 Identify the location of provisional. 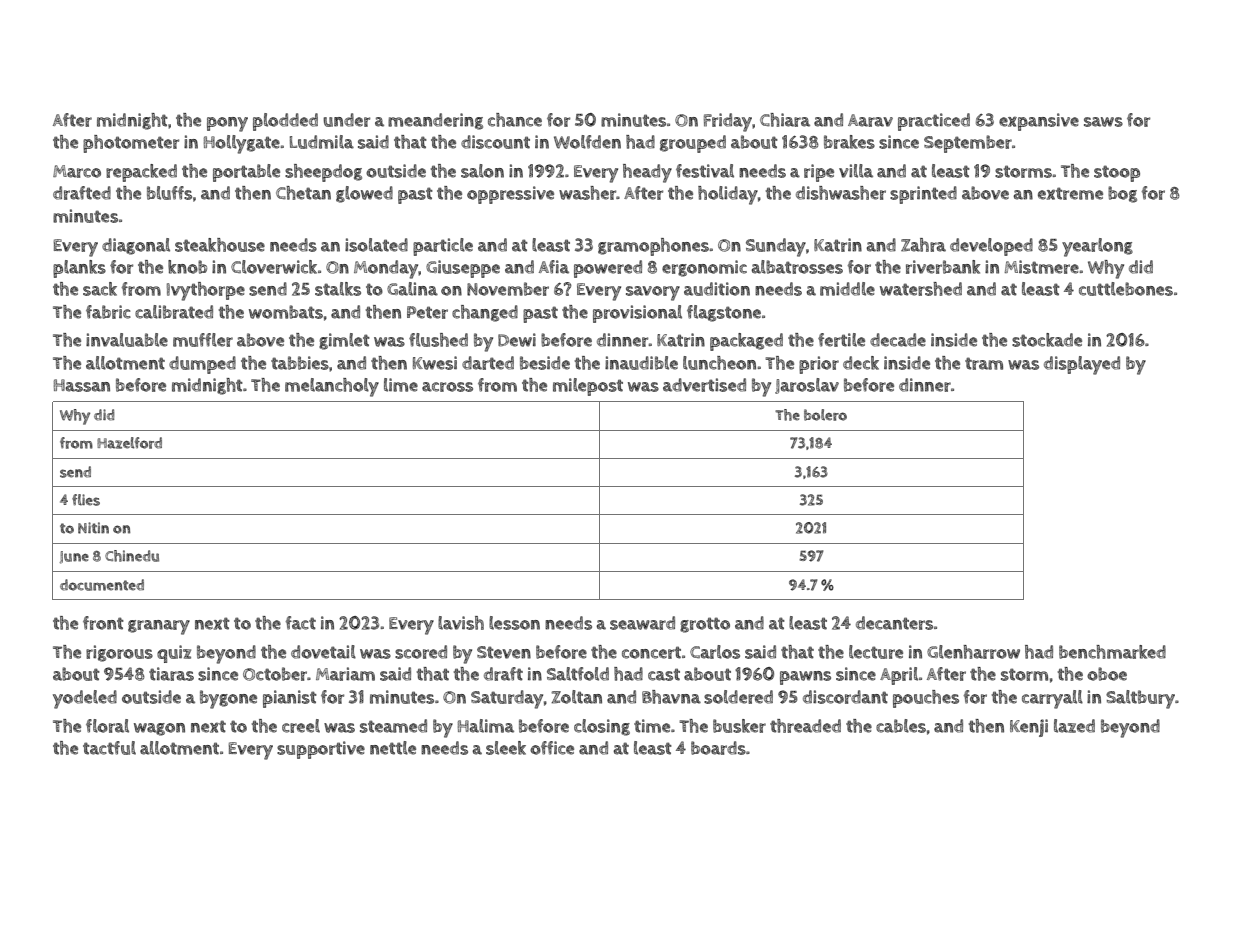
(637, 314).
